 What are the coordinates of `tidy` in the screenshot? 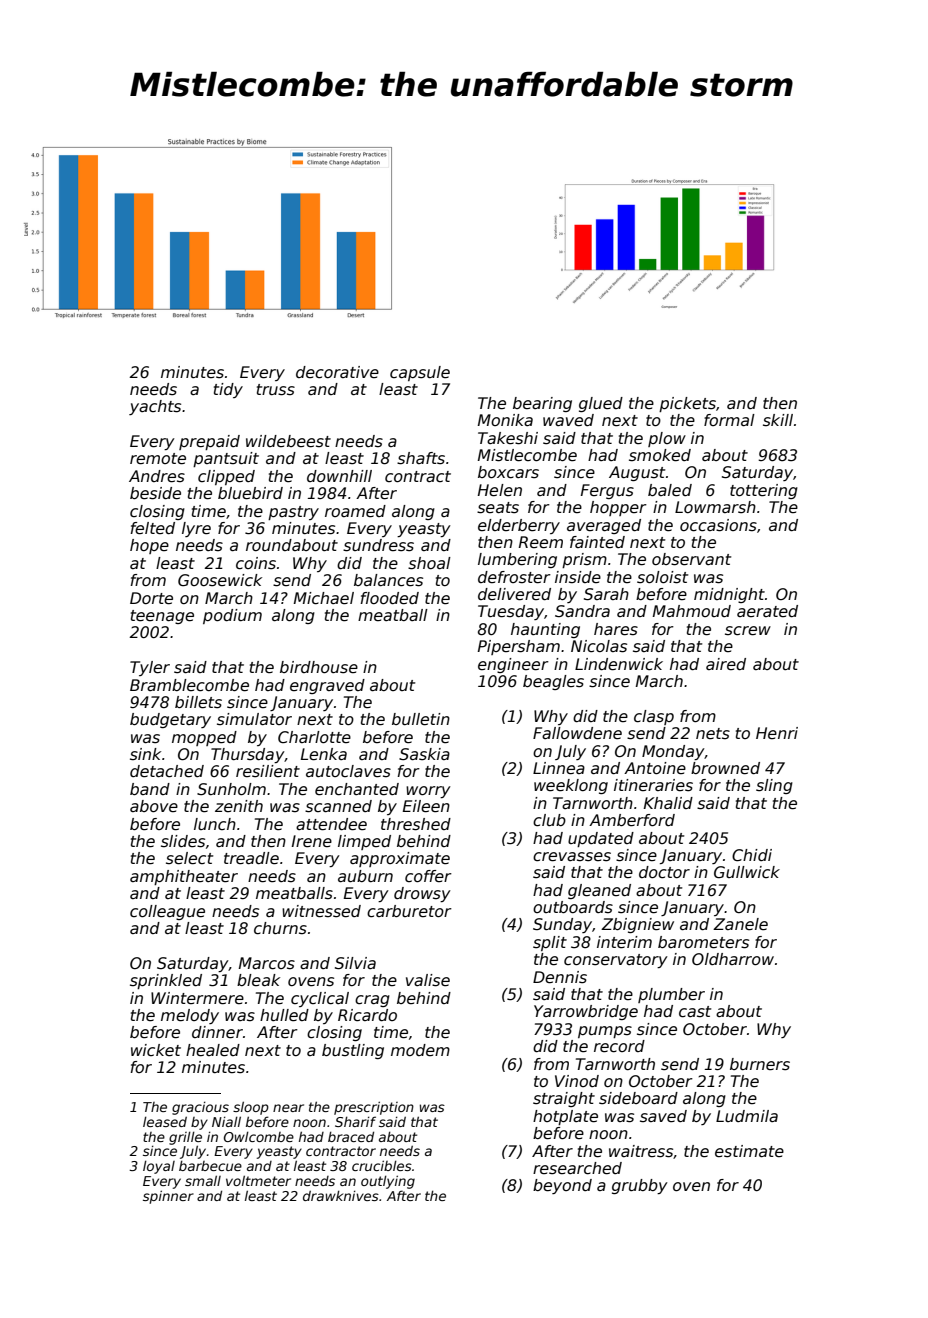 It's located at (228, 390).
